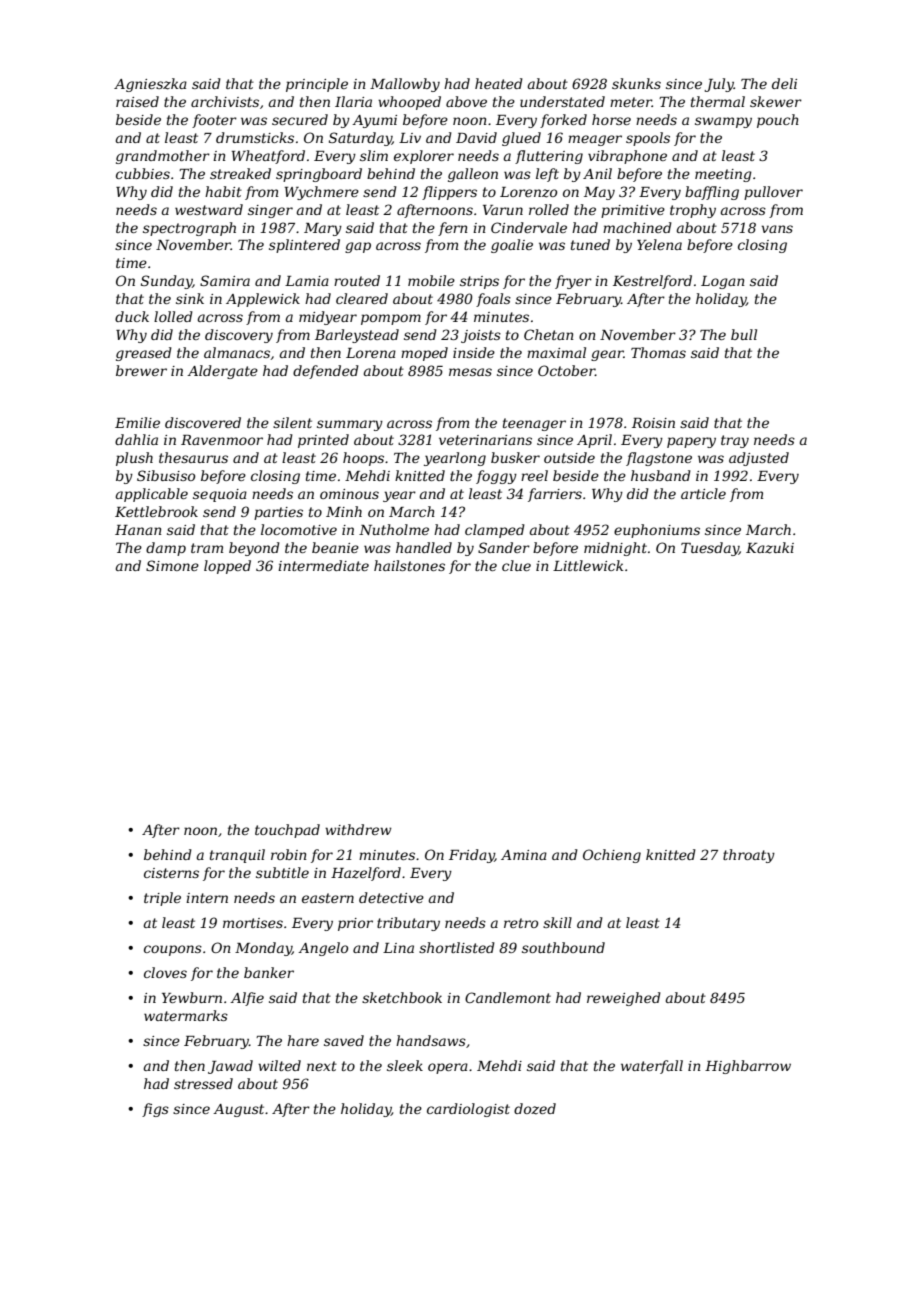 This screenshot has width=924, height=1308. What do you see at coordinates (472, 856) in the screenshot?
I see `Friday` at bounding box center [472, 856].
